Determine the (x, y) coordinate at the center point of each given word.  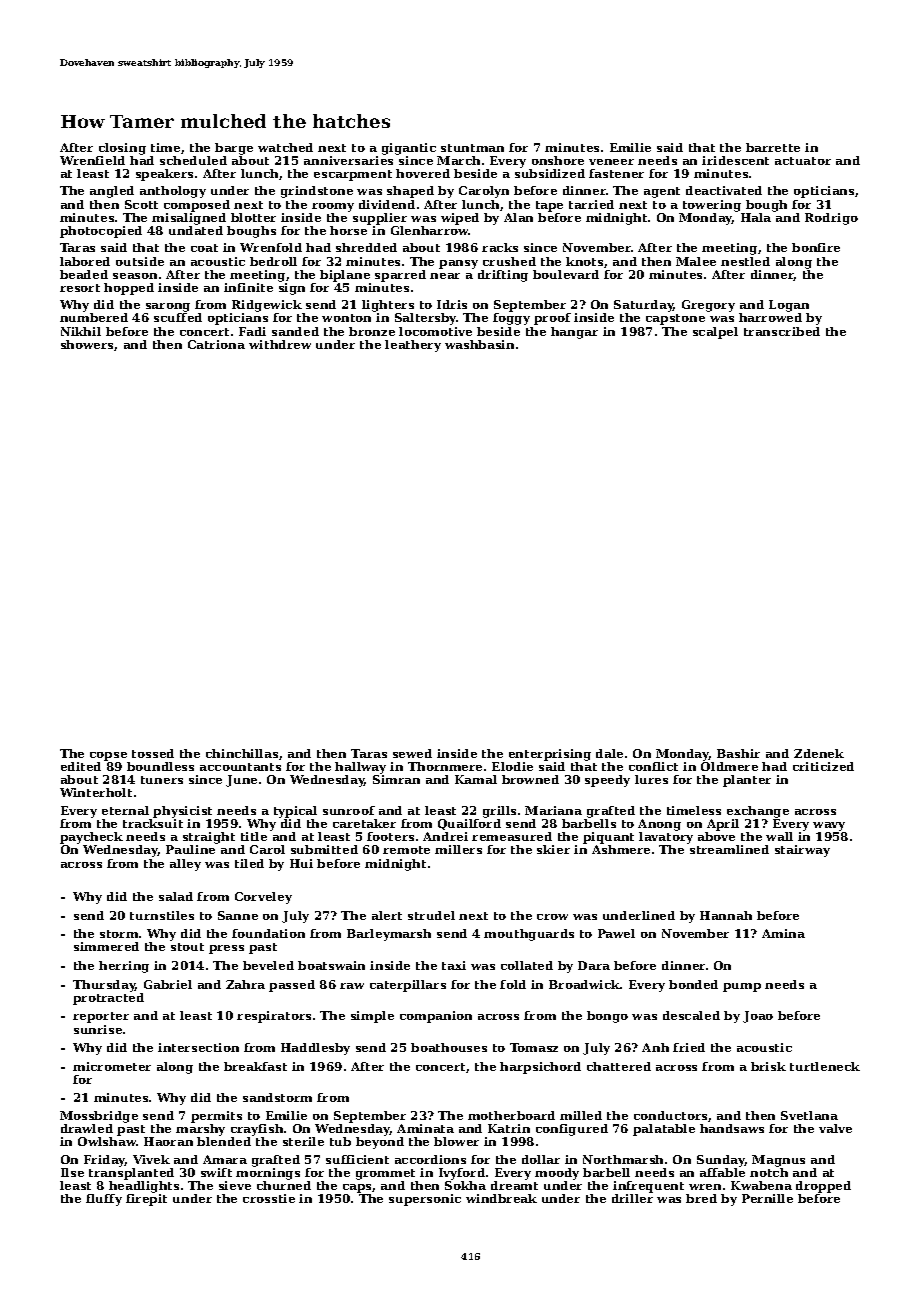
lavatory (666, 838)
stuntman (472, 148)
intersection (198, 1047)
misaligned (189, 219)
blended (224, 1141)
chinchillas (242, 753)
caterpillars (408, 986)
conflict (653, 766)
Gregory (708, 306)
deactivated (724, 190)
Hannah (726, 915)
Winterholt (96, 792)
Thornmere (445, 766)
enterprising (550, 755)
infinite (248, 287)
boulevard (566, 274)
